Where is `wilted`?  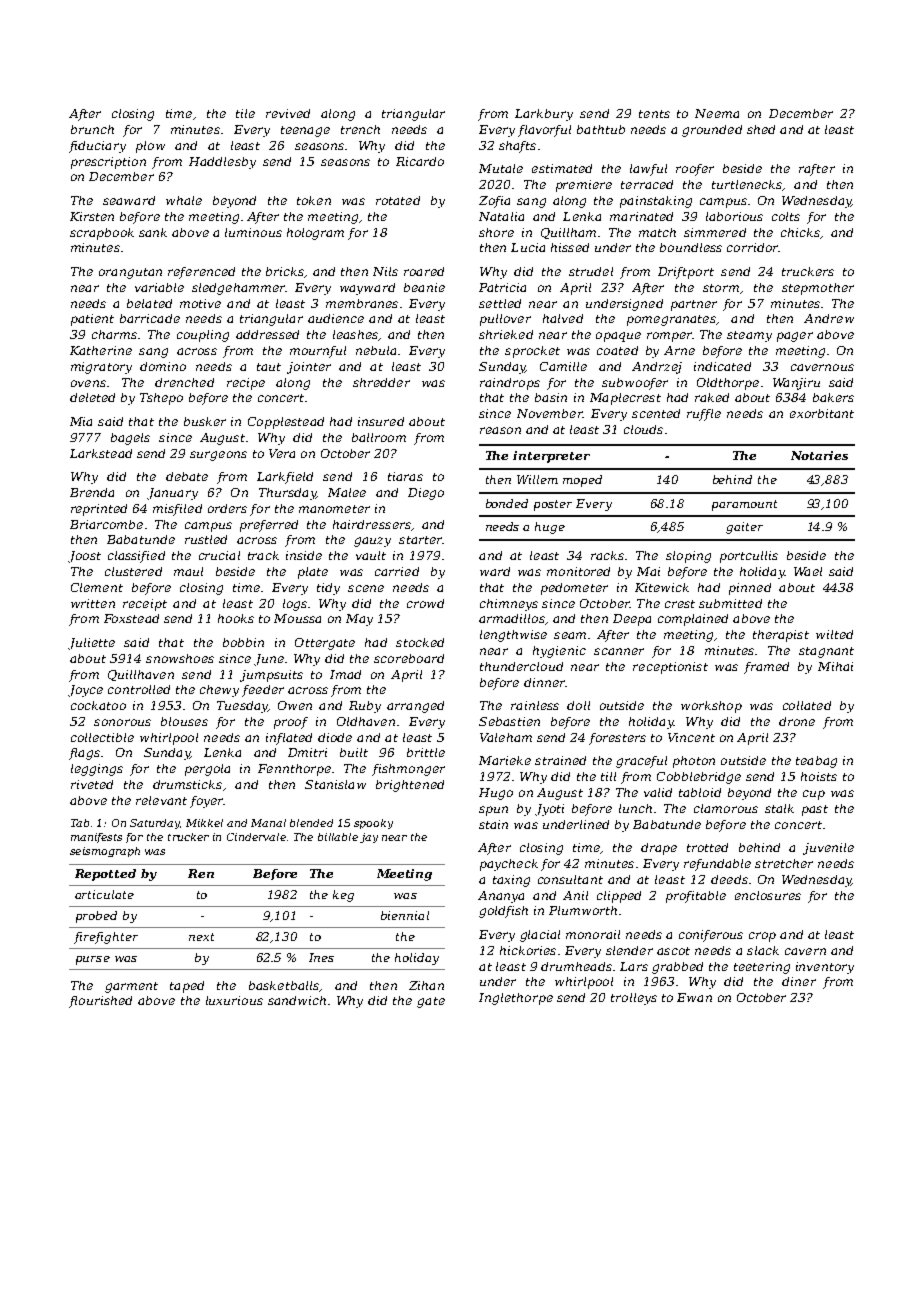 wilted is located at coordinates (834, 634).
